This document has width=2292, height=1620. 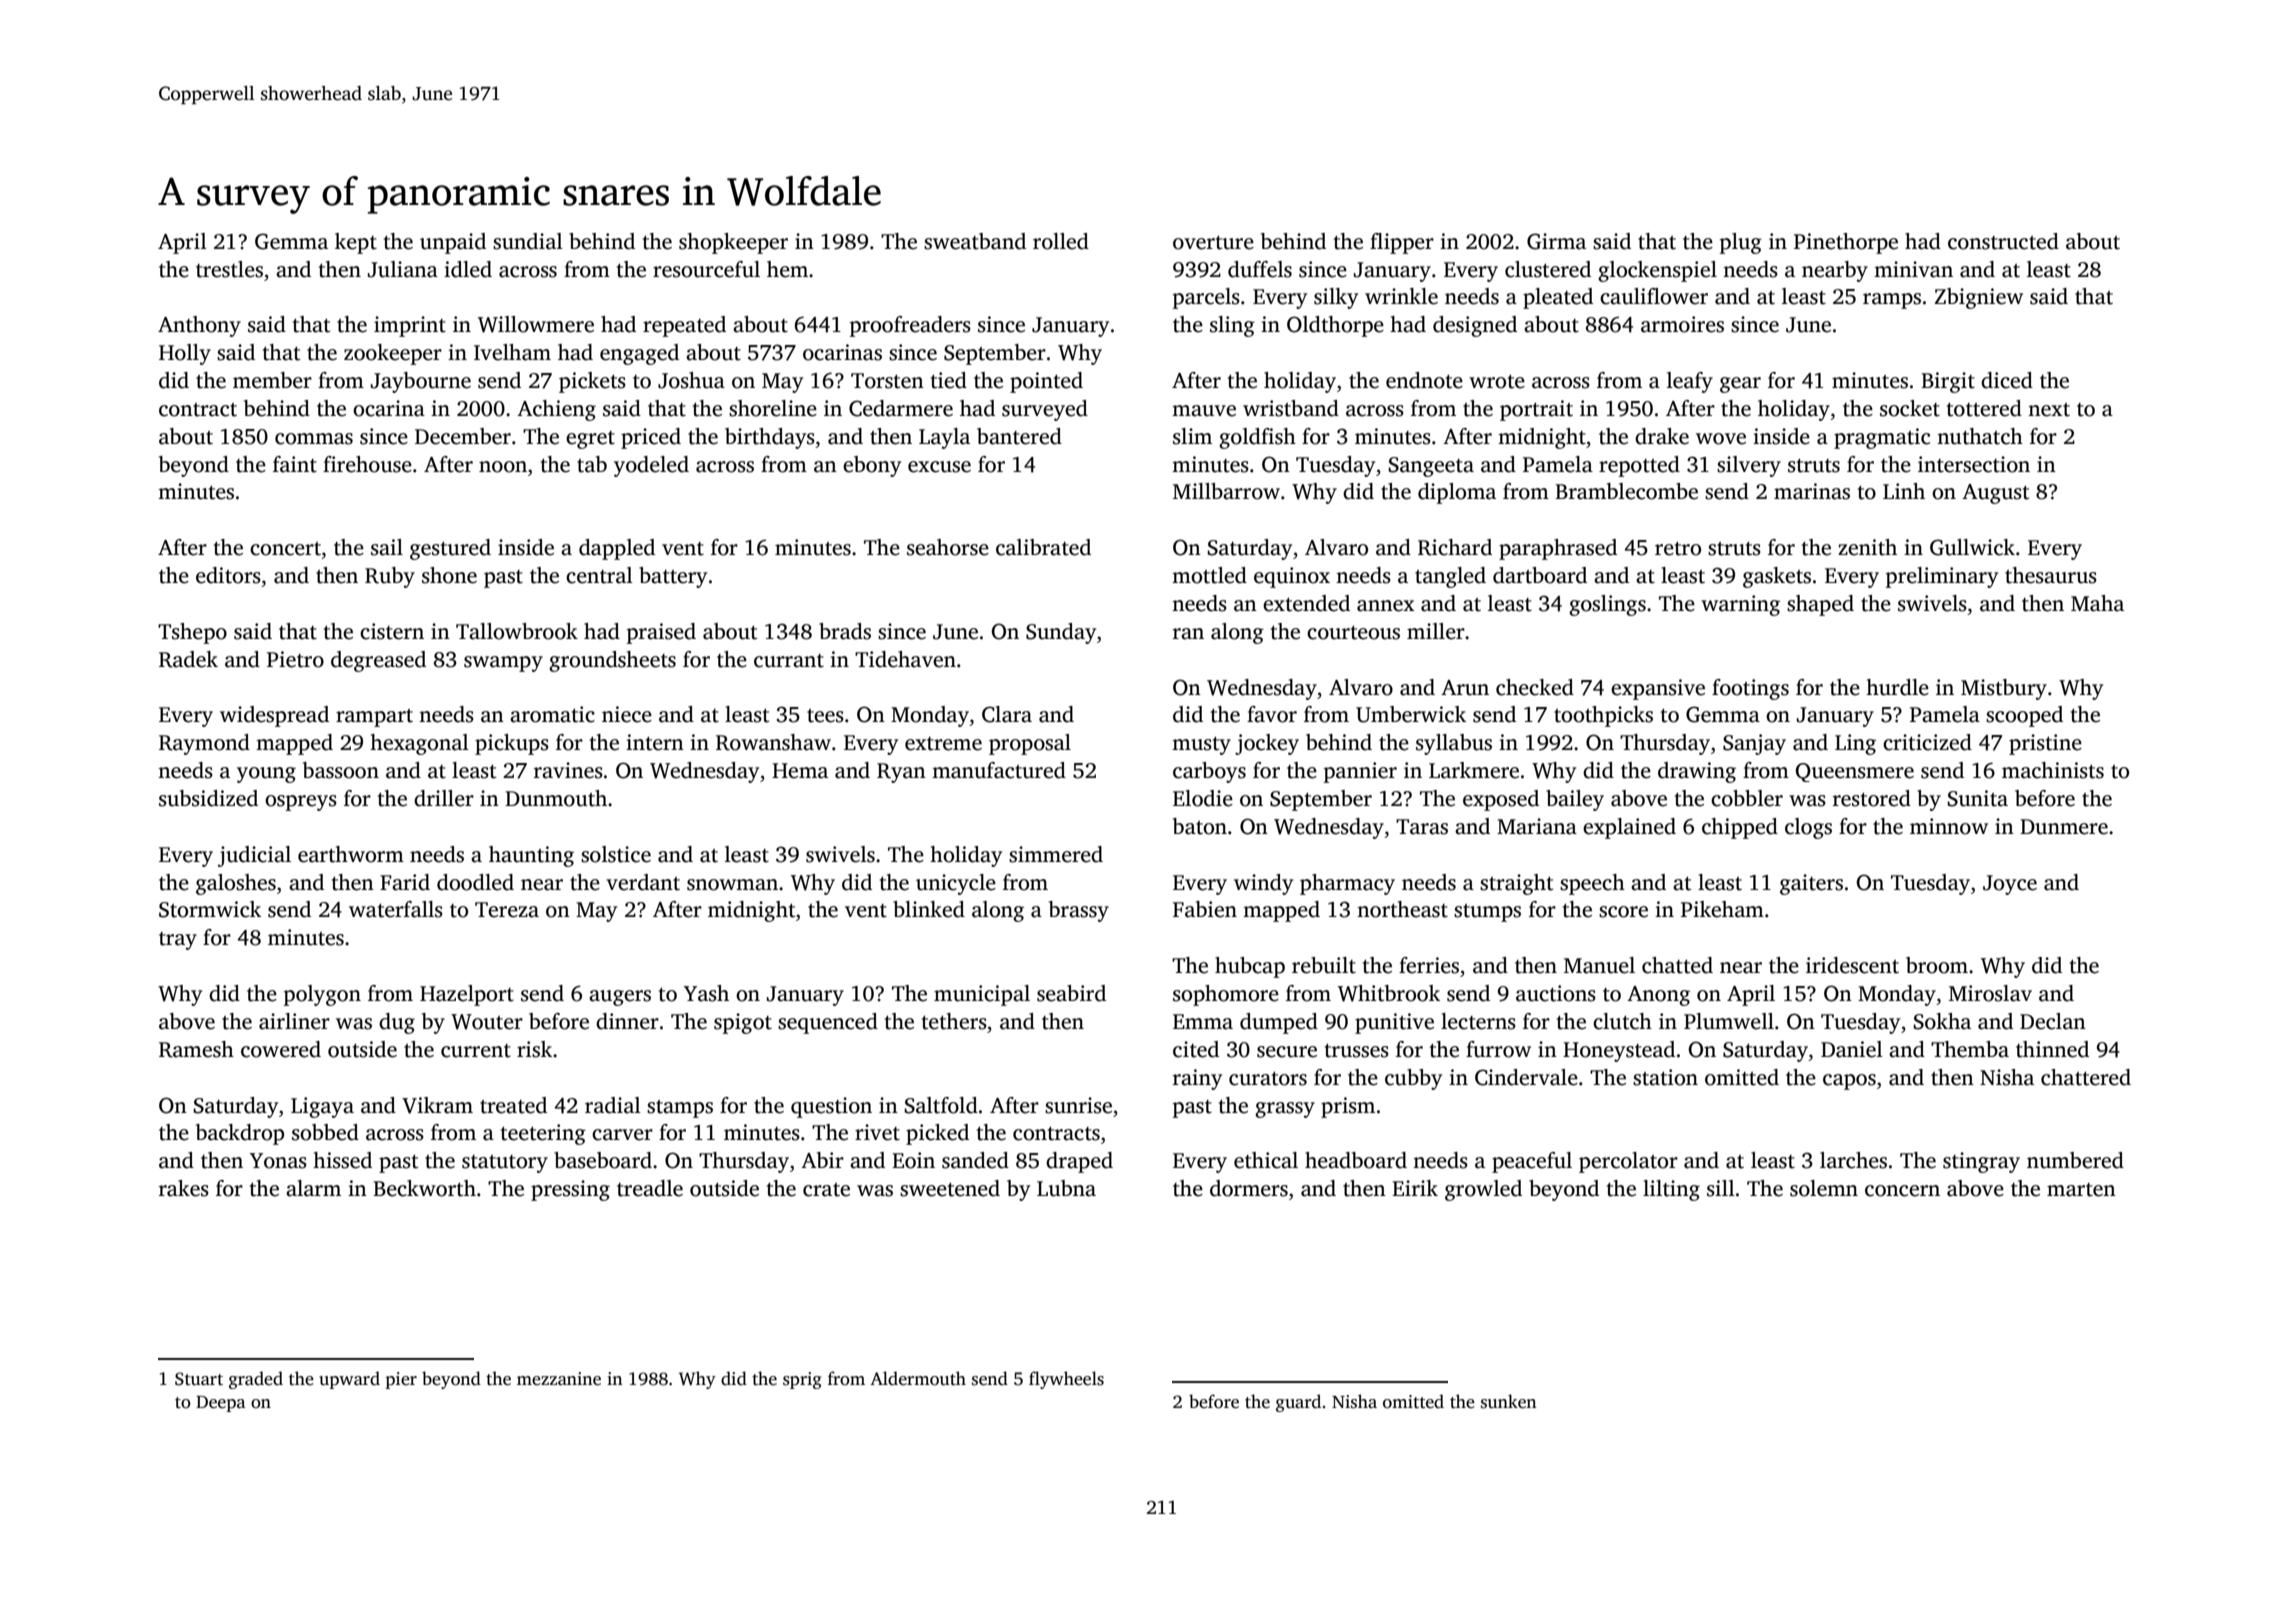 I want to click on plug, so click(x=1741, y=243).
